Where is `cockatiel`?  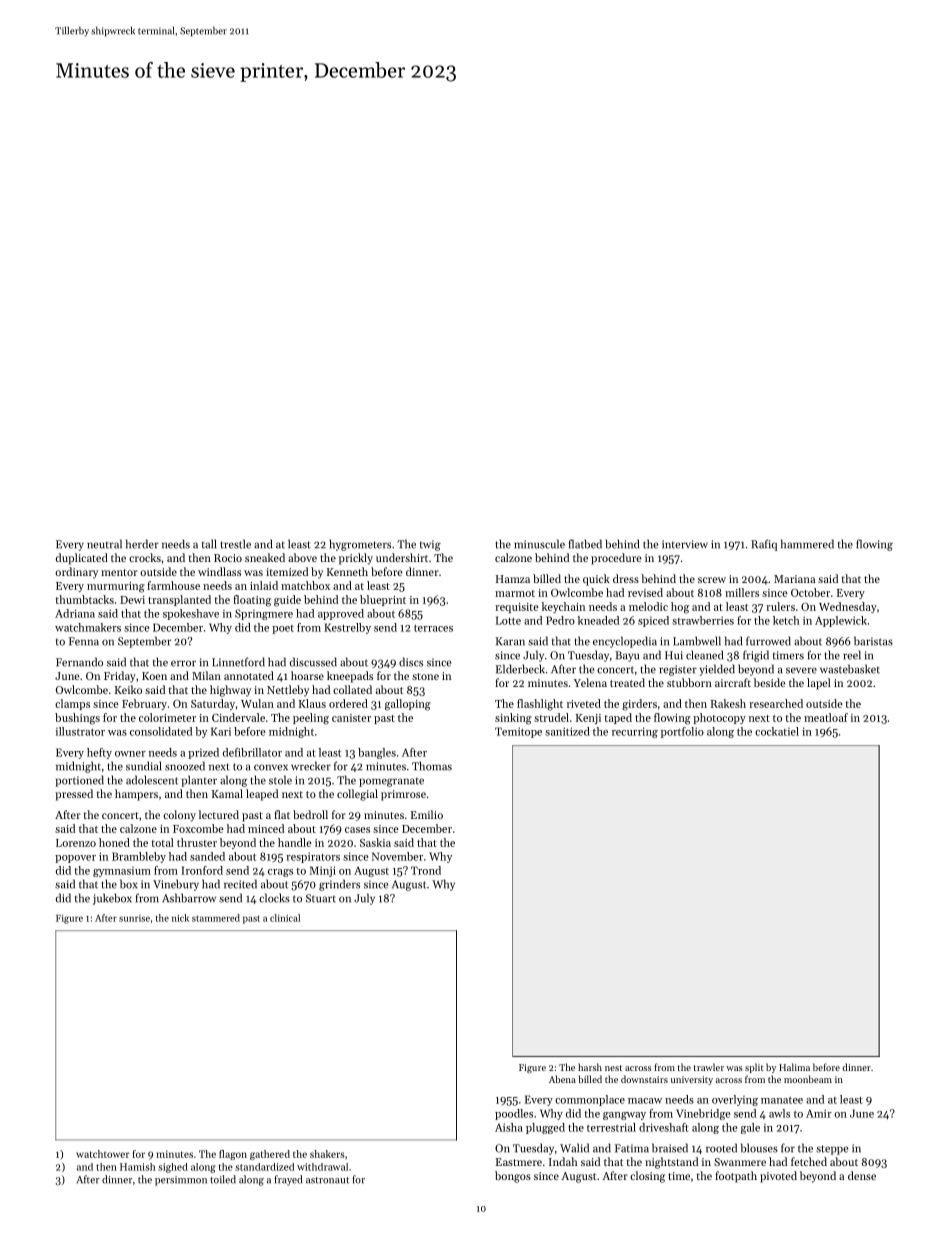 cockatiel is located at coordinates (777, 731).
